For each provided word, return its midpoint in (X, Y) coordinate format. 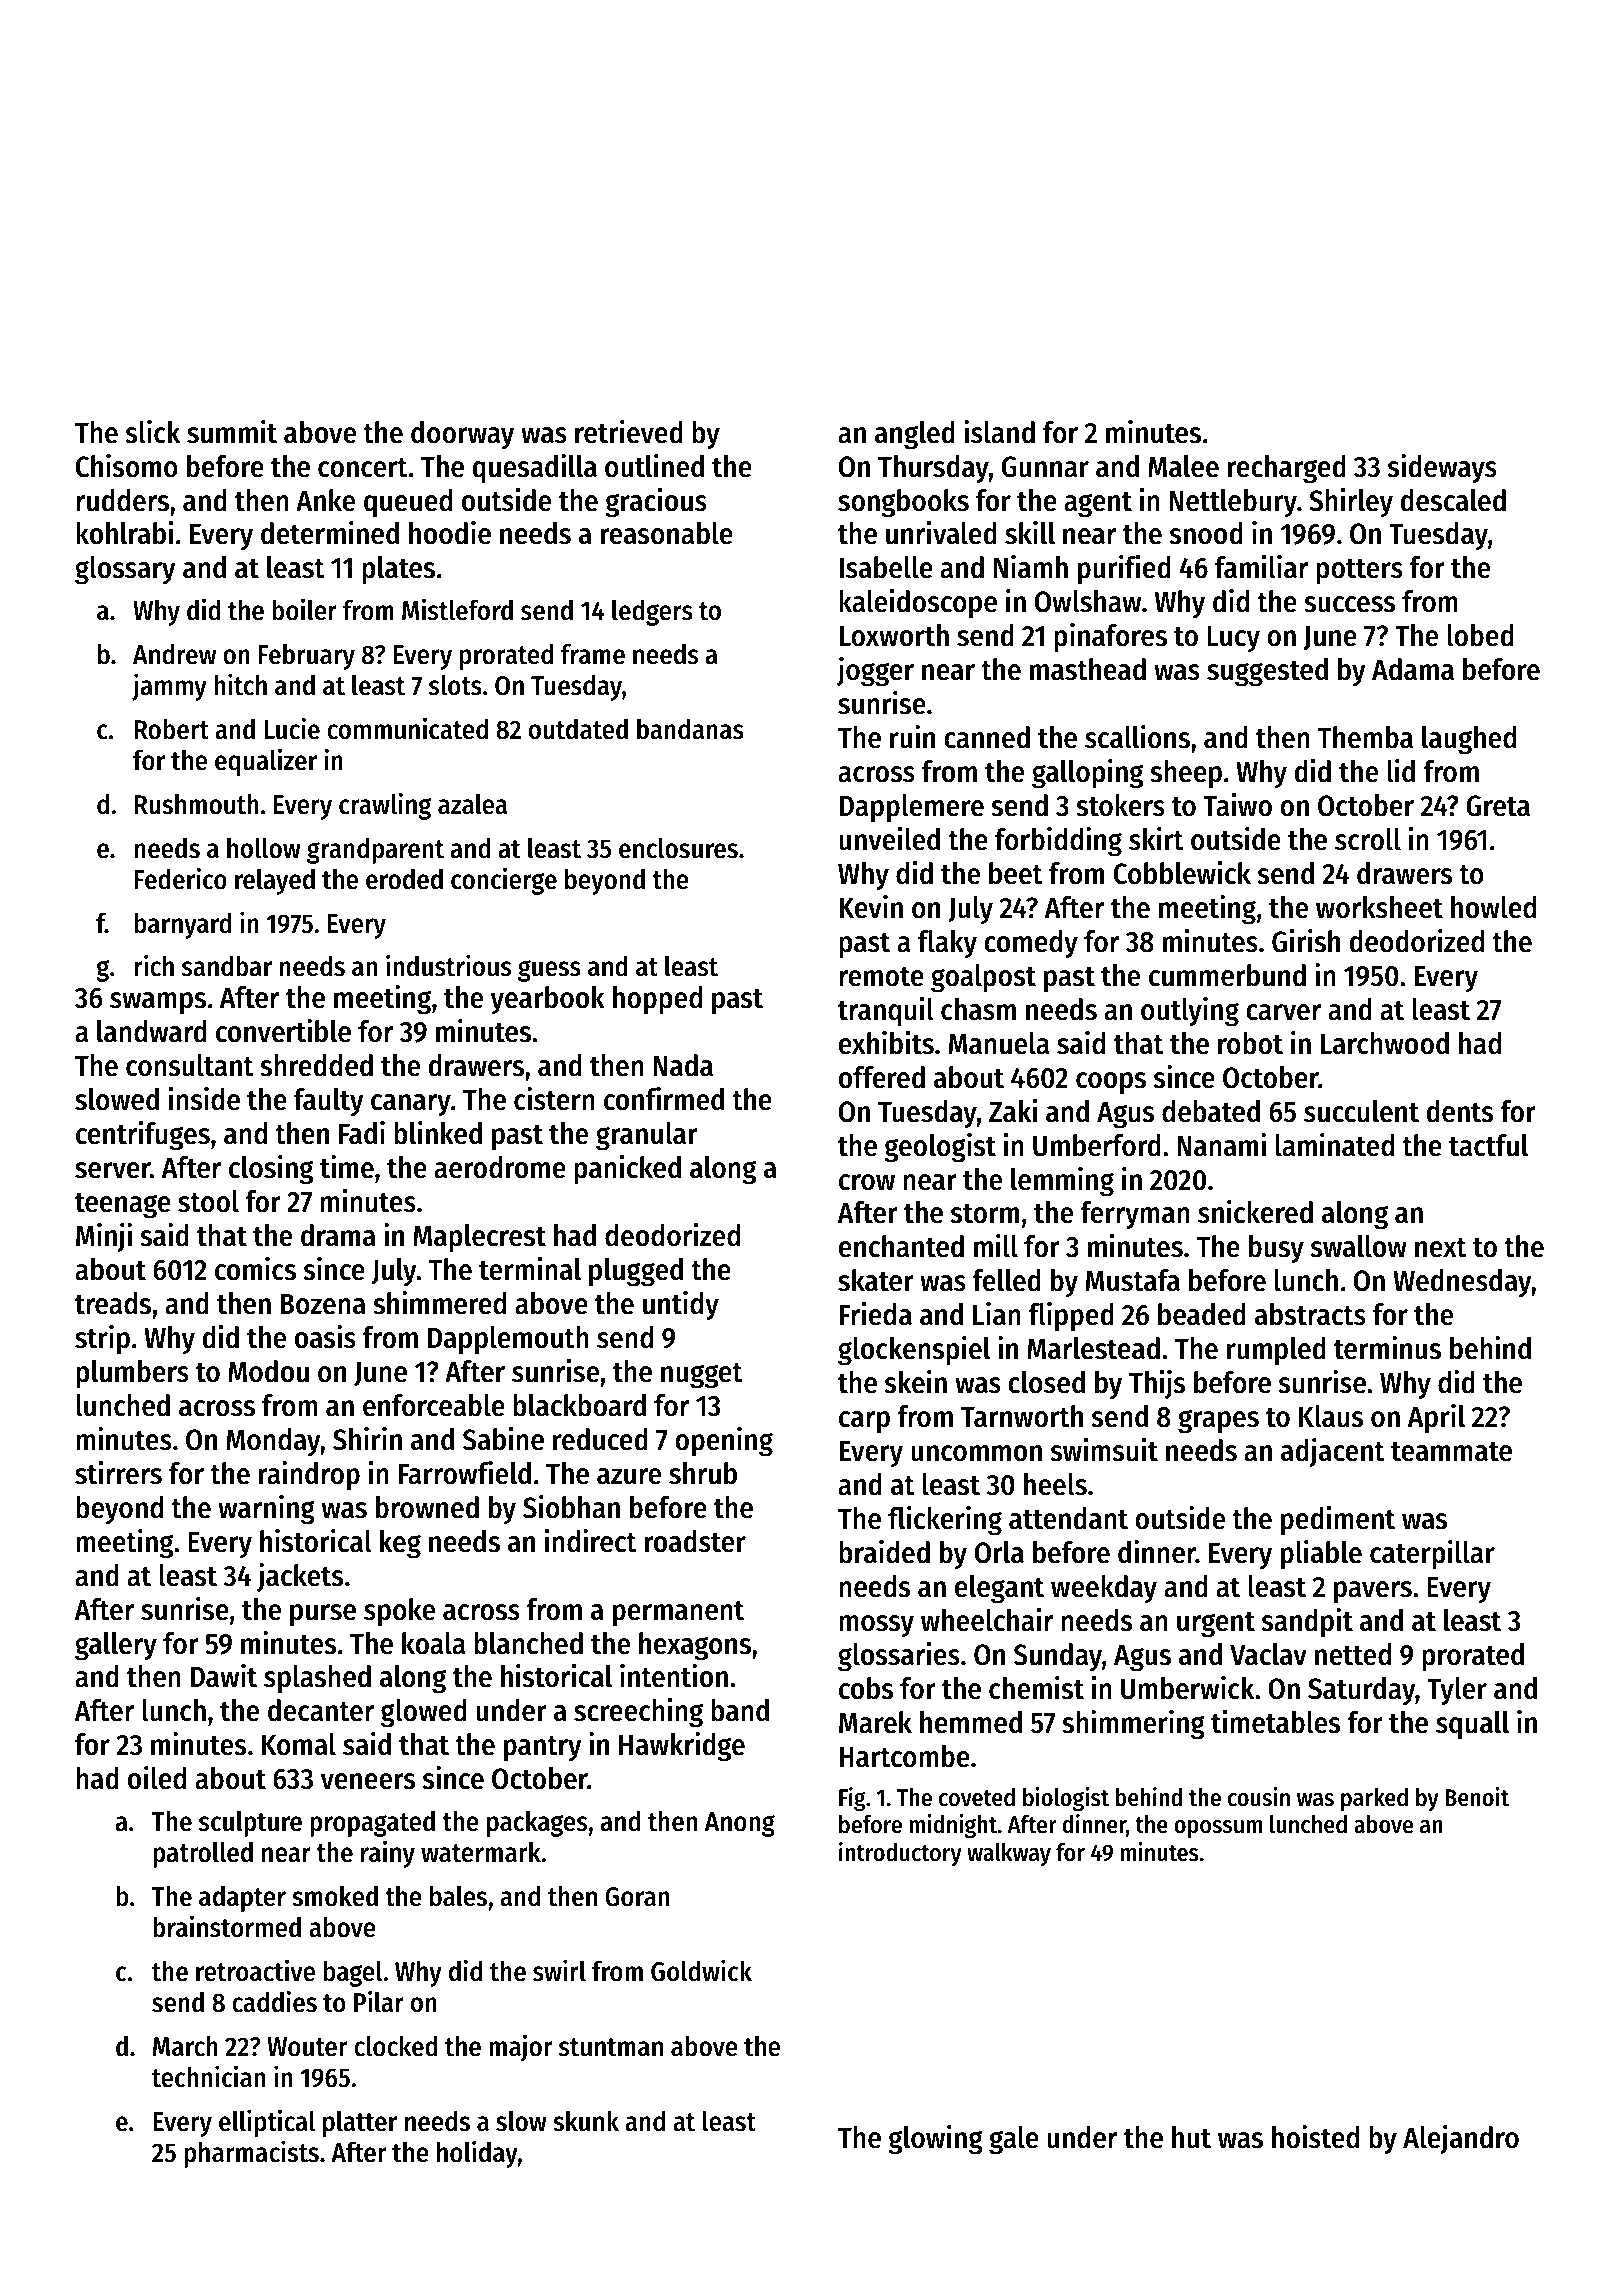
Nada (683, 1065)
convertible (283, 1031)
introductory (900, 1854)
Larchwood (1385, 1043)
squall (1472, 1725)
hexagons (695, 1646)
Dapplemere (912, 808)
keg (400, 1544)
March (185, 2046)
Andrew (174, 654)
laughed (1469, 740)
